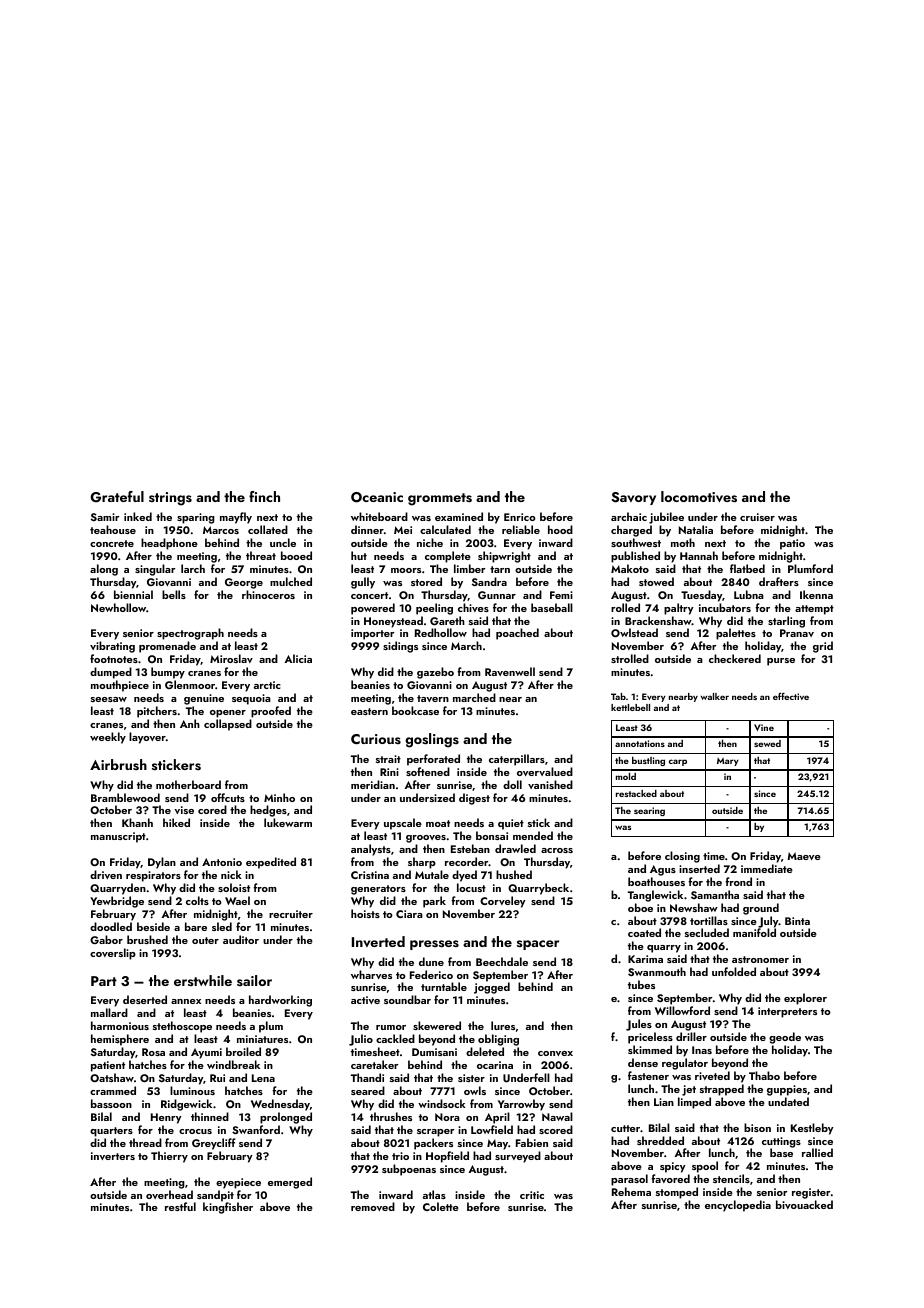 This screenshot has height=1308, width=924. What do you see at coordinates (631, 531) in the screenshot?
I see `charged` at bounding box center [631, 531].
